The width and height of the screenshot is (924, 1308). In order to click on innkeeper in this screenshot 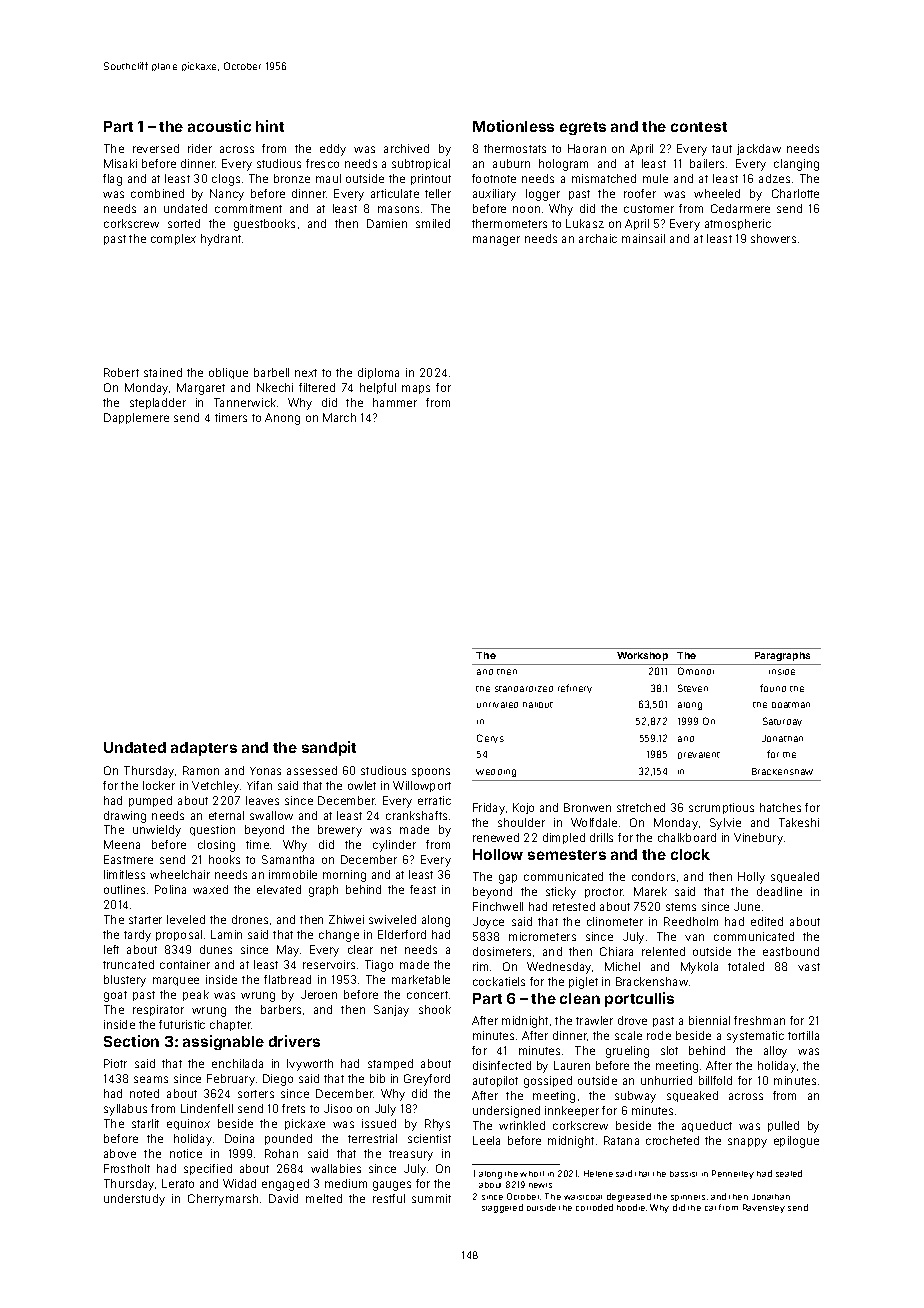, I will do `click(572, 1111)`.
